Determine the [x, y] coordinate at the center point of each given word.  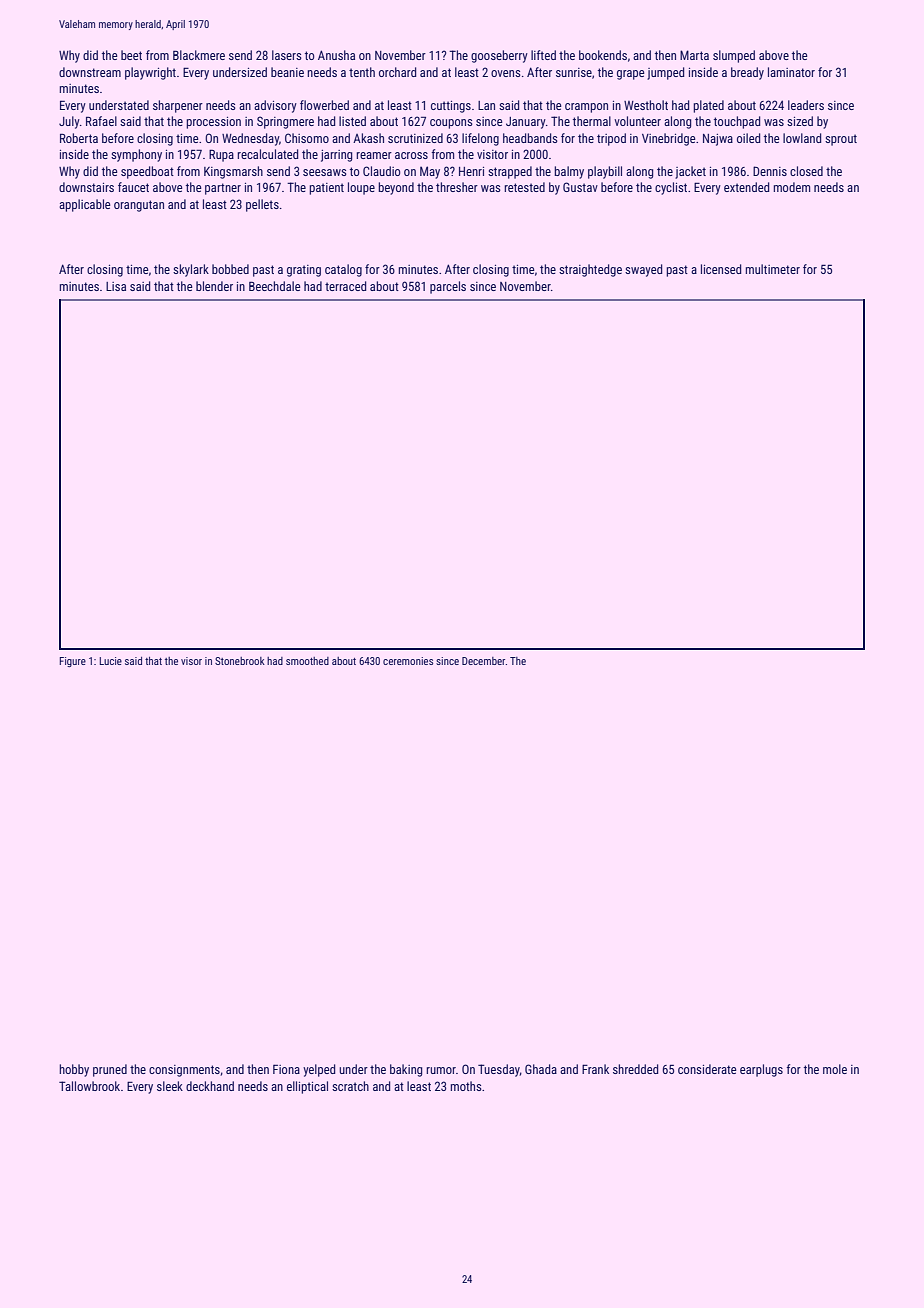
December [483, 661]
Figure [73, 662]
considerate [707, 1069]
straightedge [590, 270]
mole [835, 1069]
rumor [441, 1070]
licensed [721, 269]
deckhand [210, 1086]
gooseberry [499, 56]
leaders [806, 105]
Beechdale [275, 286]
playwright [150, 73]
